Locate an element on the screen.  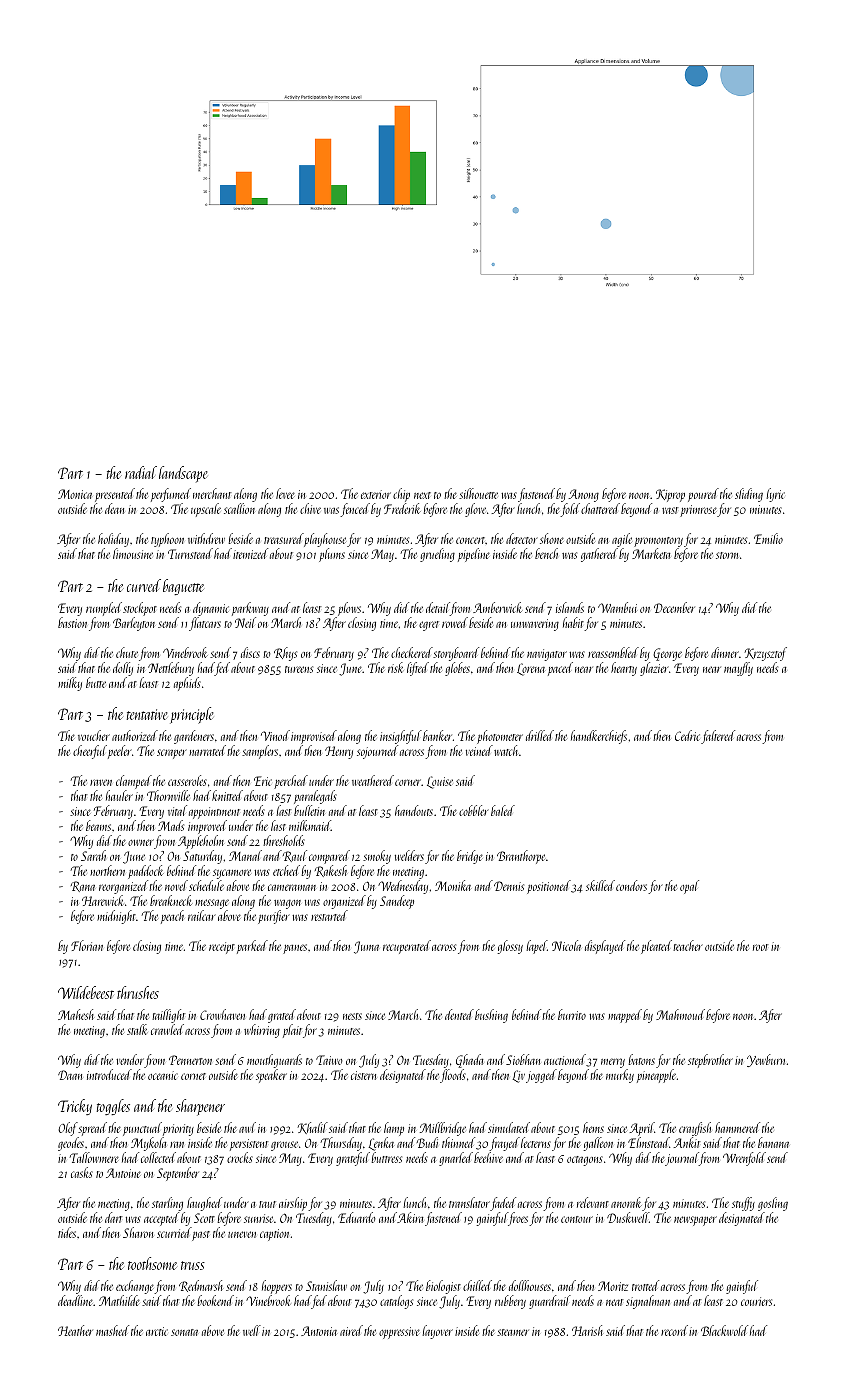
burrito is located at coordinates (572, 1014).
